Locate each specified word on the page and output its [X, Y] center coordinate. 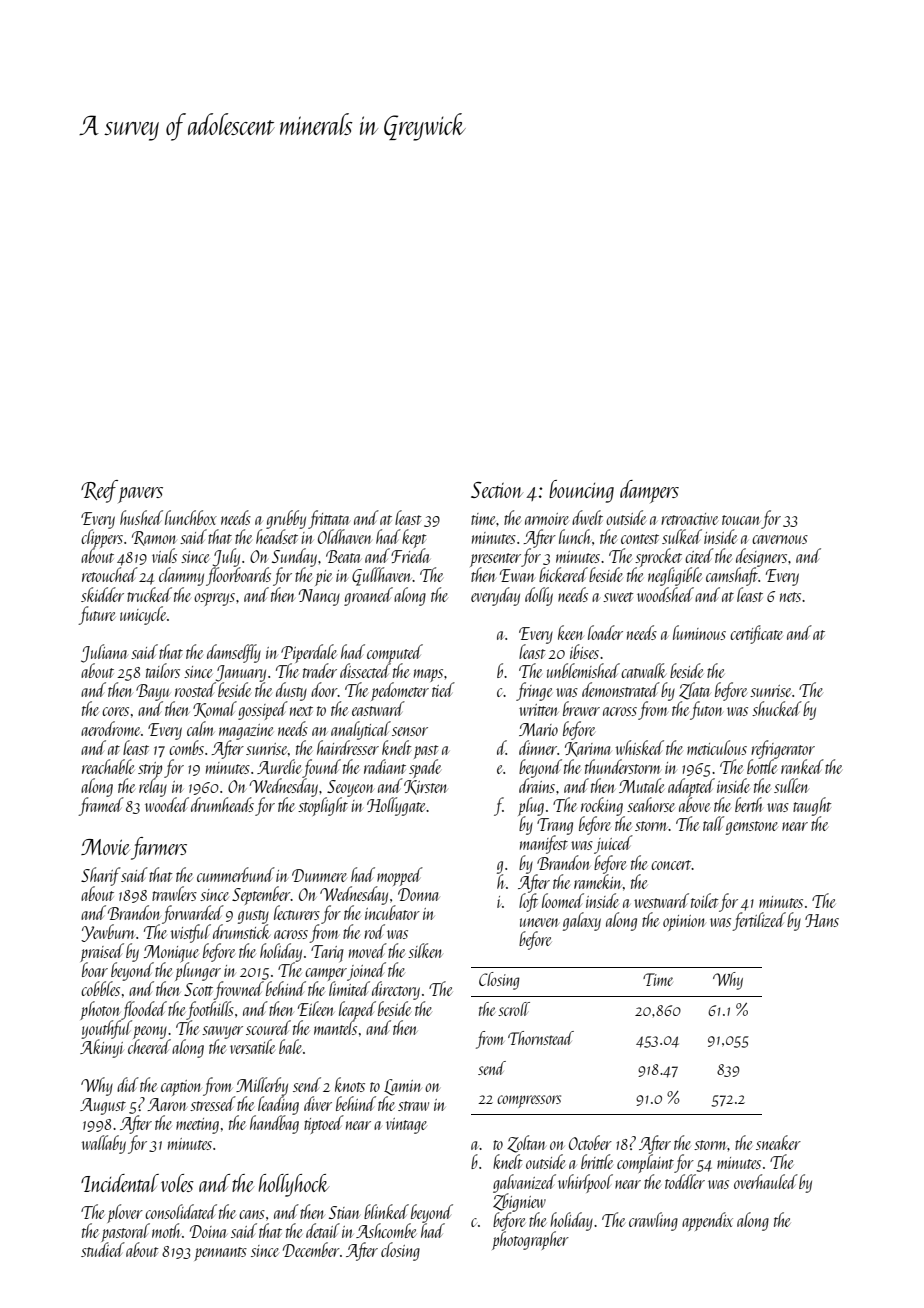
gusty [253, 917]
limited [349, 989]
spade [425, 768]
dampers [649, 491]
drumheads [222, 804]
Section [497, 490]
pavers [140, 495]
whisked [640, 747]
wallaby [104, 1144]
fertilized [759, 921]
